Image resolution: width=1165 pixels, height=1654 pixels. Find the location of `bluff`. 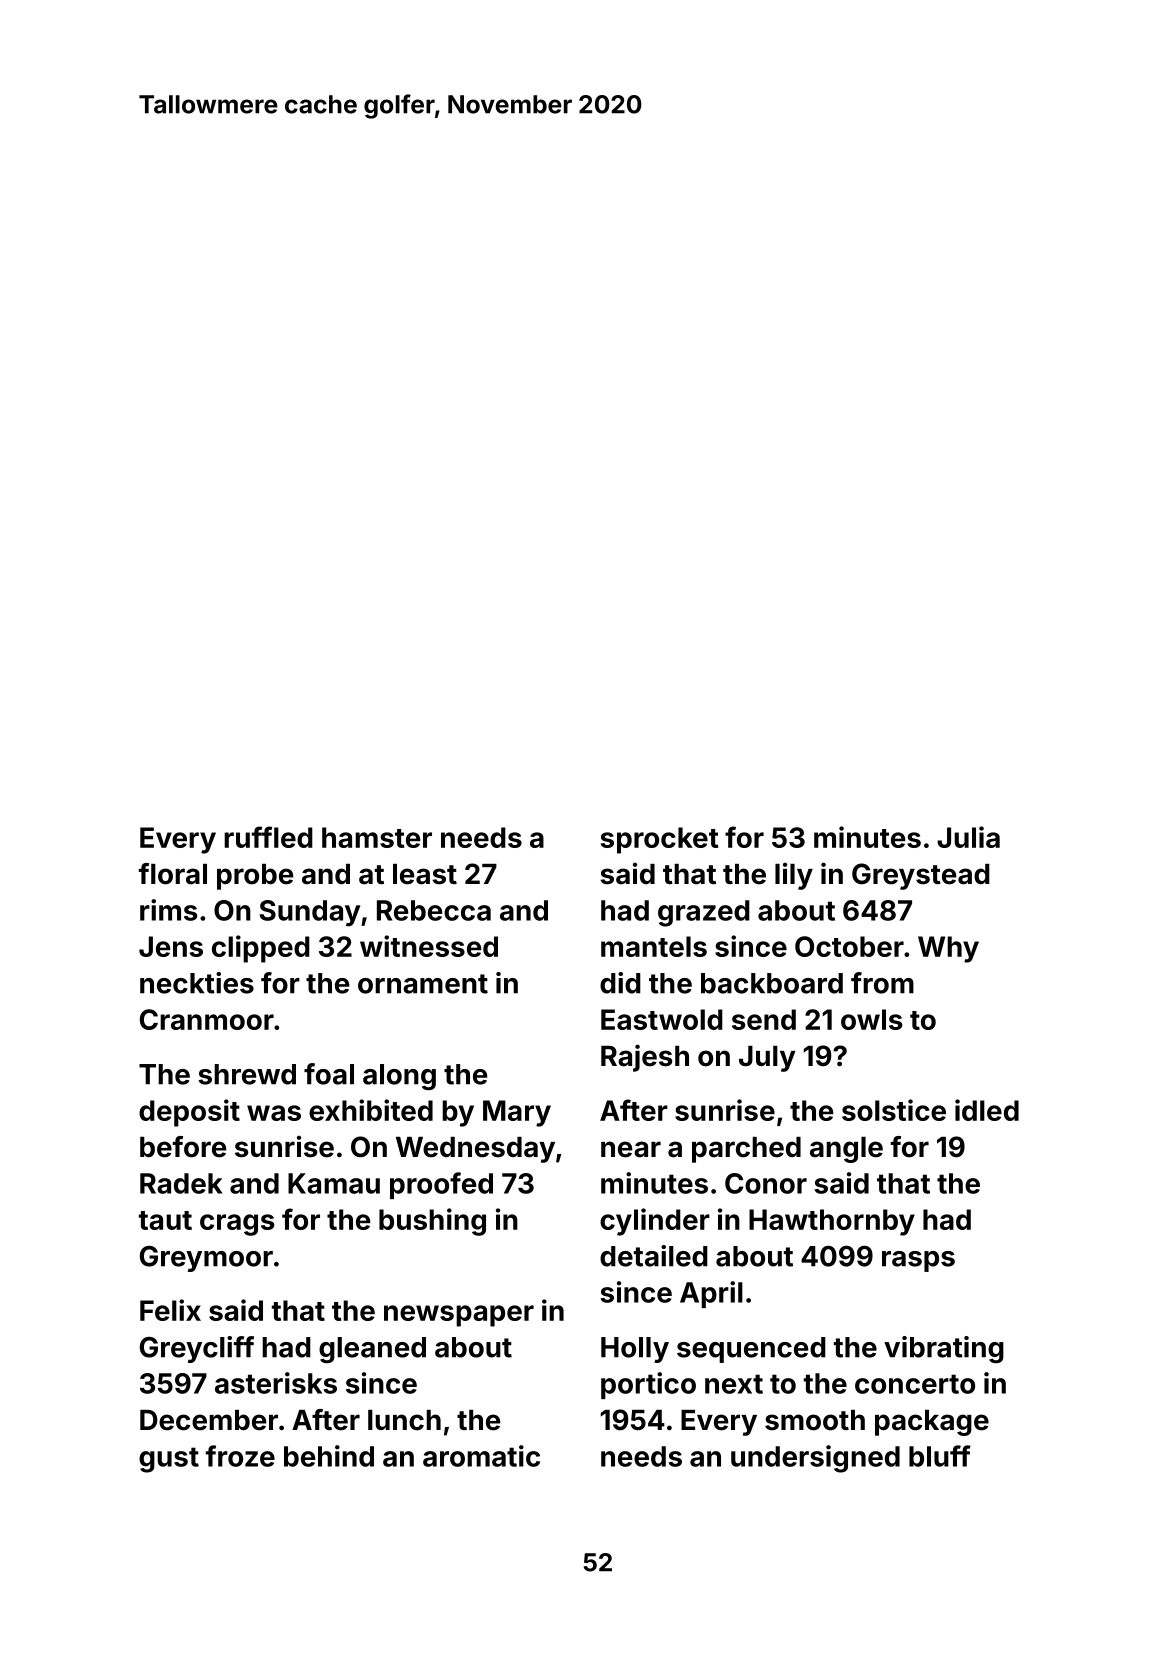

bluff is located at coordinates (940, 1456).
